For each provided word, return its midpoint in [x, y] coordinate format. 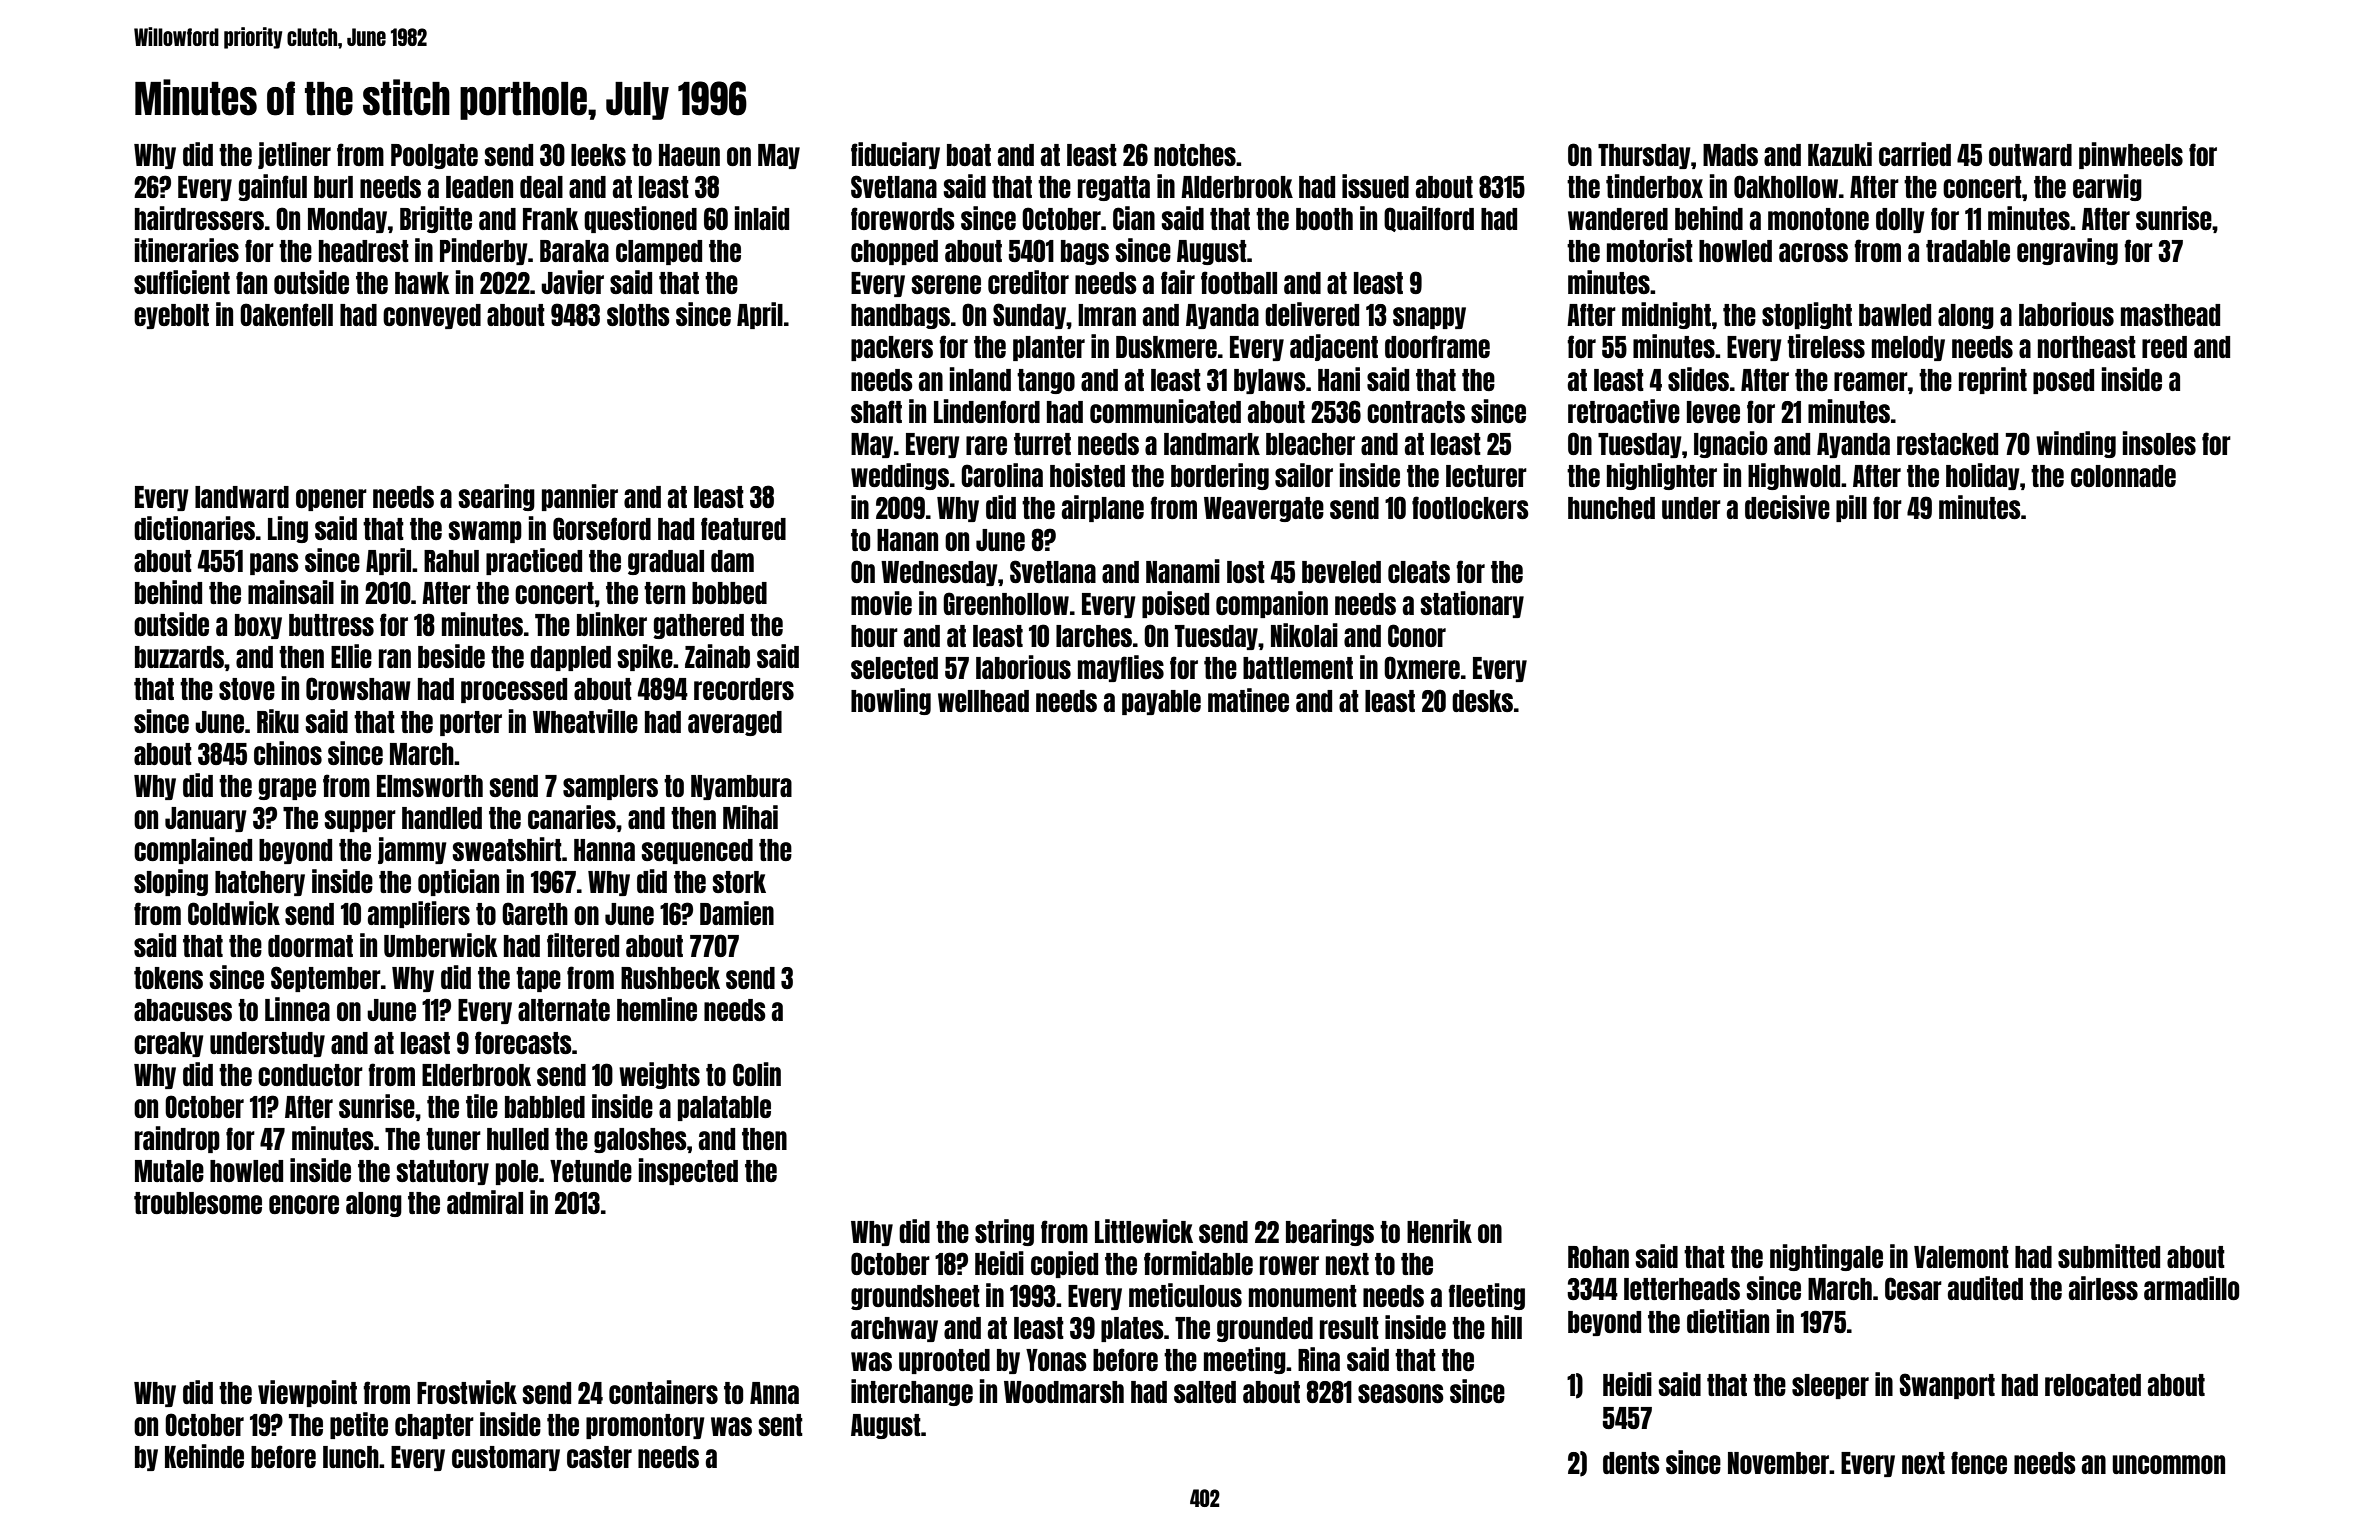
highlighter [1662, 476]
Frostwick [467, 1392]
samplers [610, 787]
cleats [1419, 572]
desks [1482, 701]
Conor [1417, 635]
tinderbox [1654, 186]
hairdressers [199, 218]
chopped [894, 252]
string [1004, 1232]
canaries [572, 817]
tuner [453, 1139]
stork [739, 882]
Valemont [1961, 1257]
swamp [485, 532]
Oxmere [1422, 667]
